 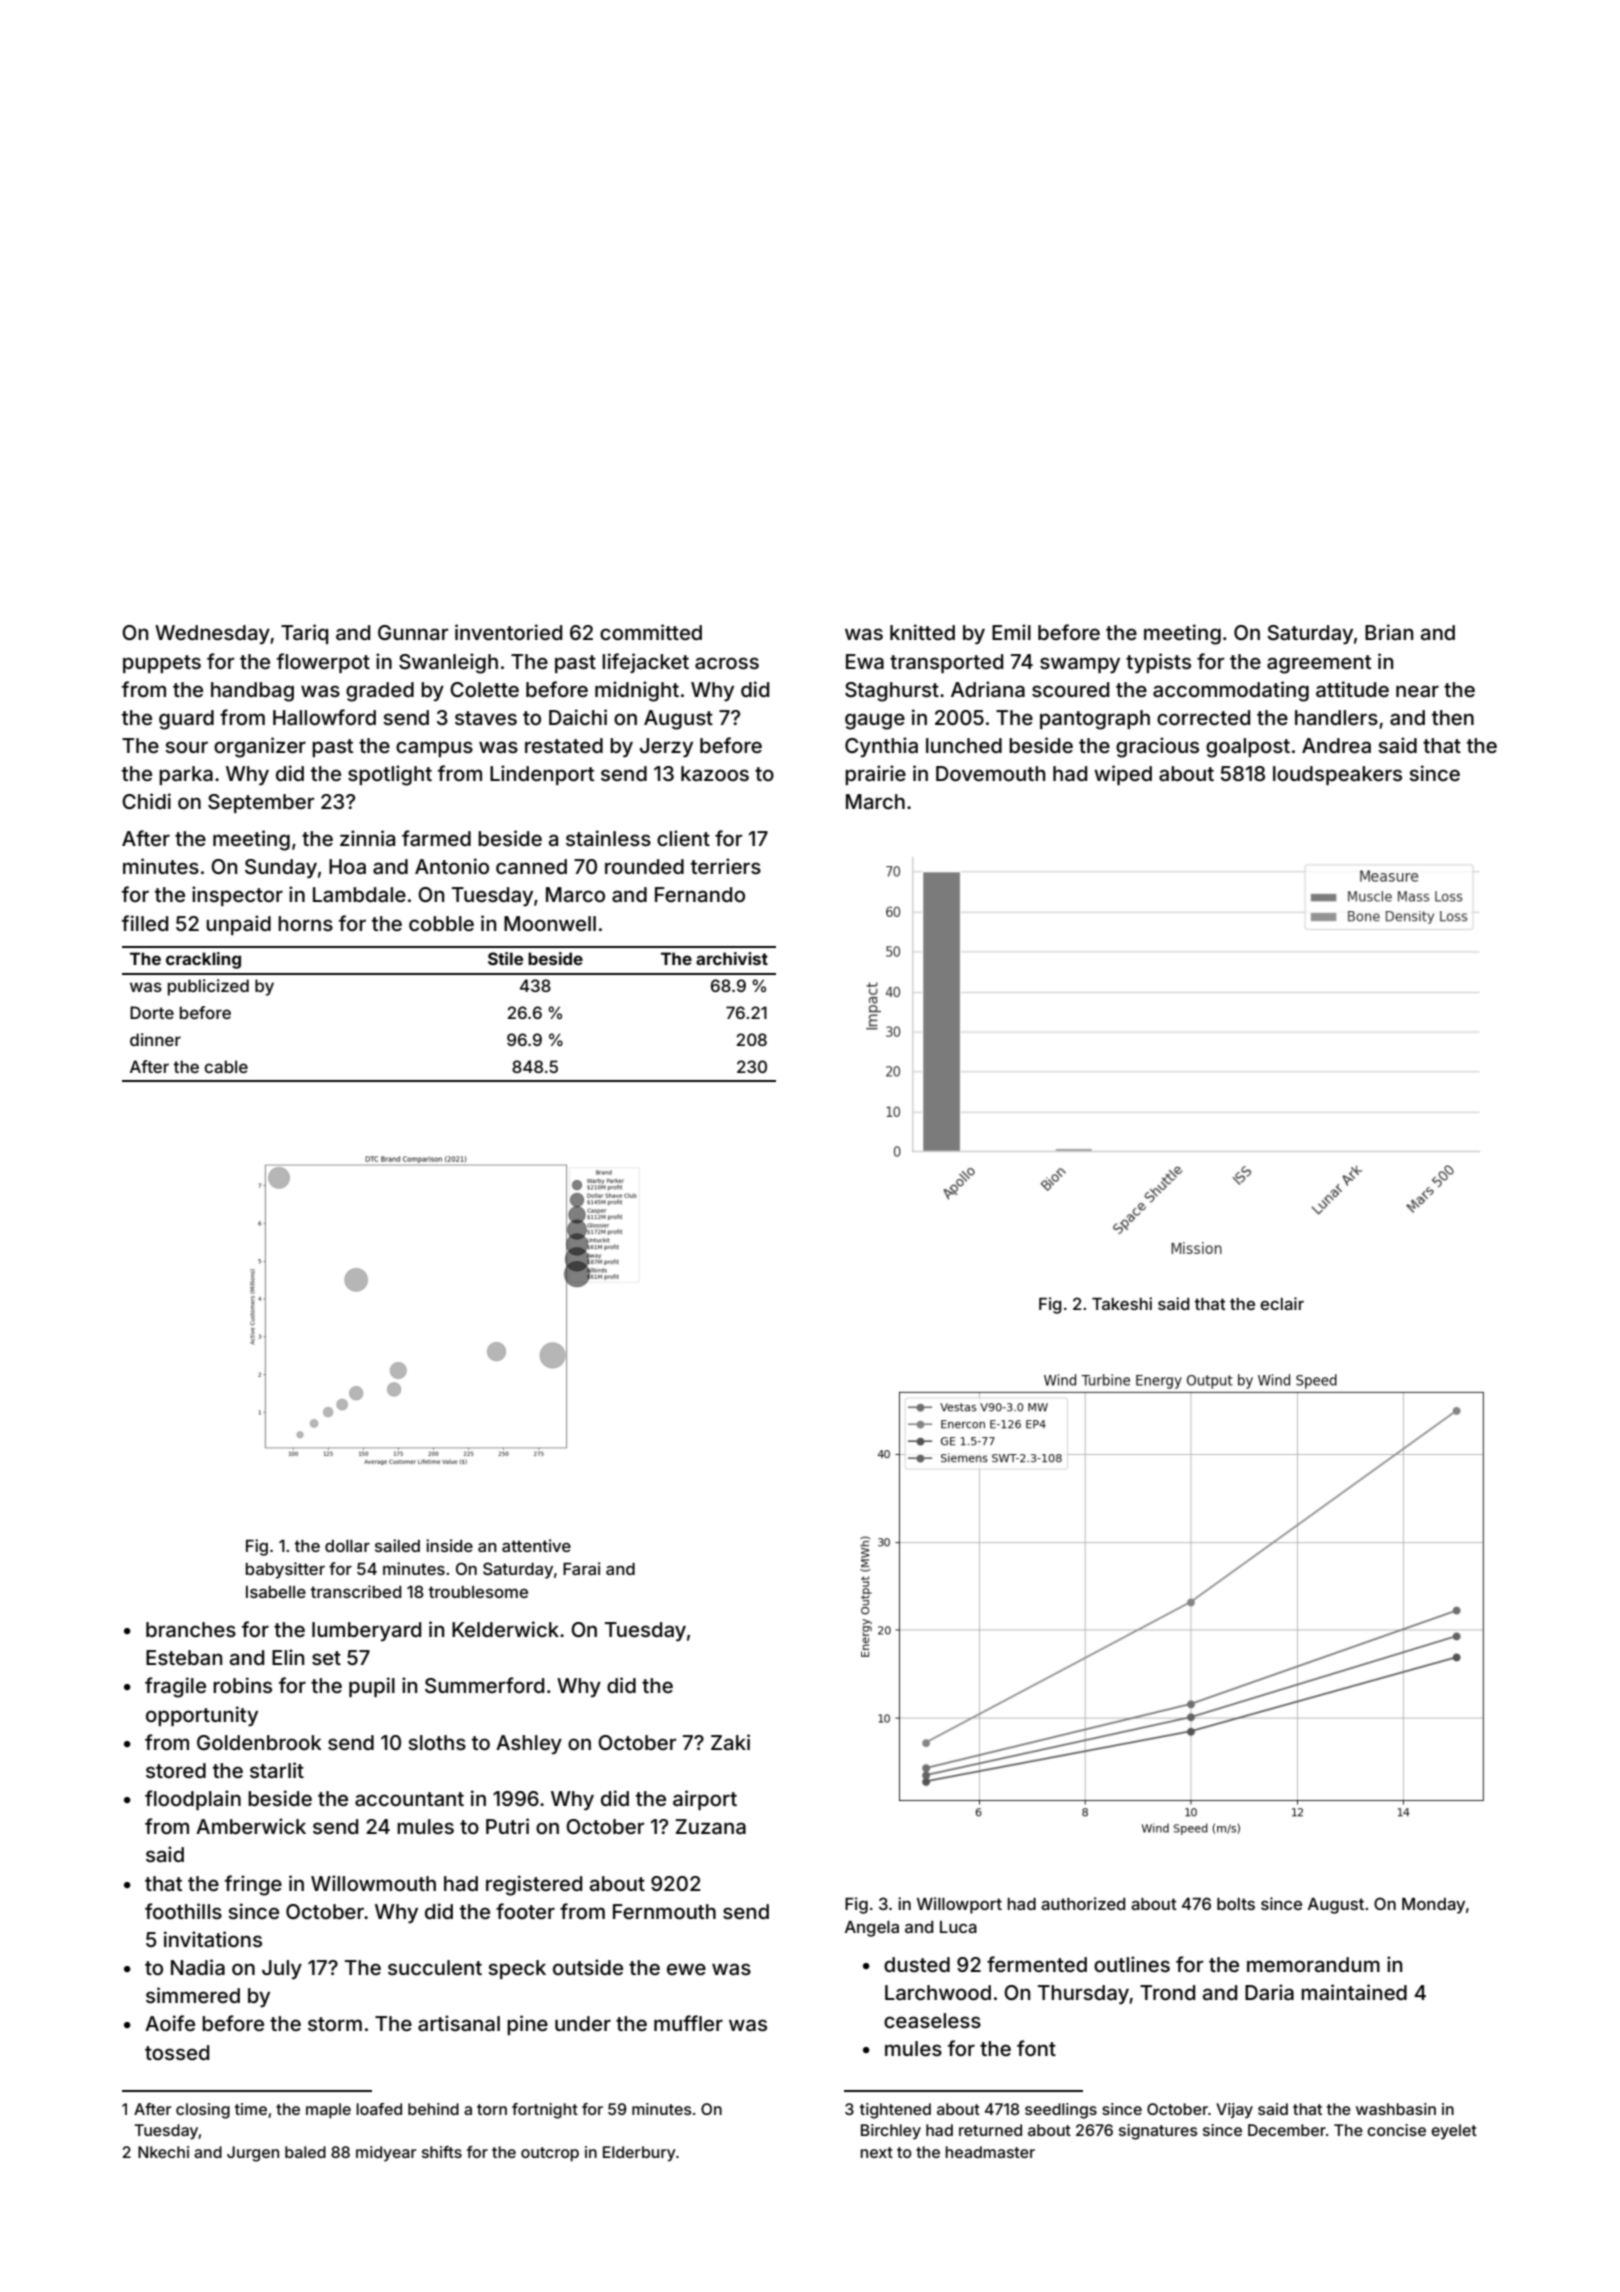 I want to click on next, so click(x=876, y=2152).
